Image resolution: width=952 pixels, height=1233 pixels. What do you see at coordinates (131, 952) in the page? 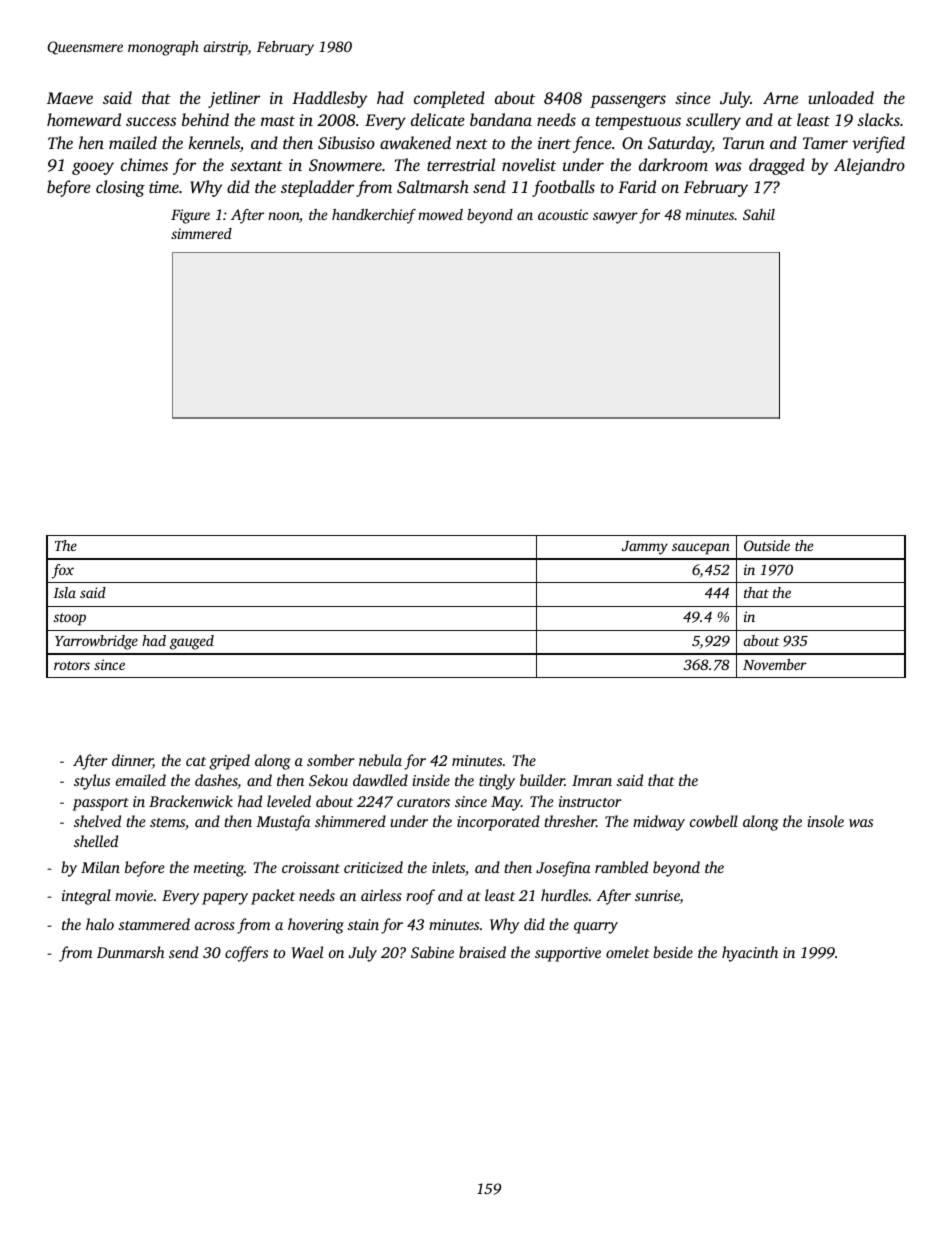
I see `Dunmarsh` at bounding box center [131, 952].
